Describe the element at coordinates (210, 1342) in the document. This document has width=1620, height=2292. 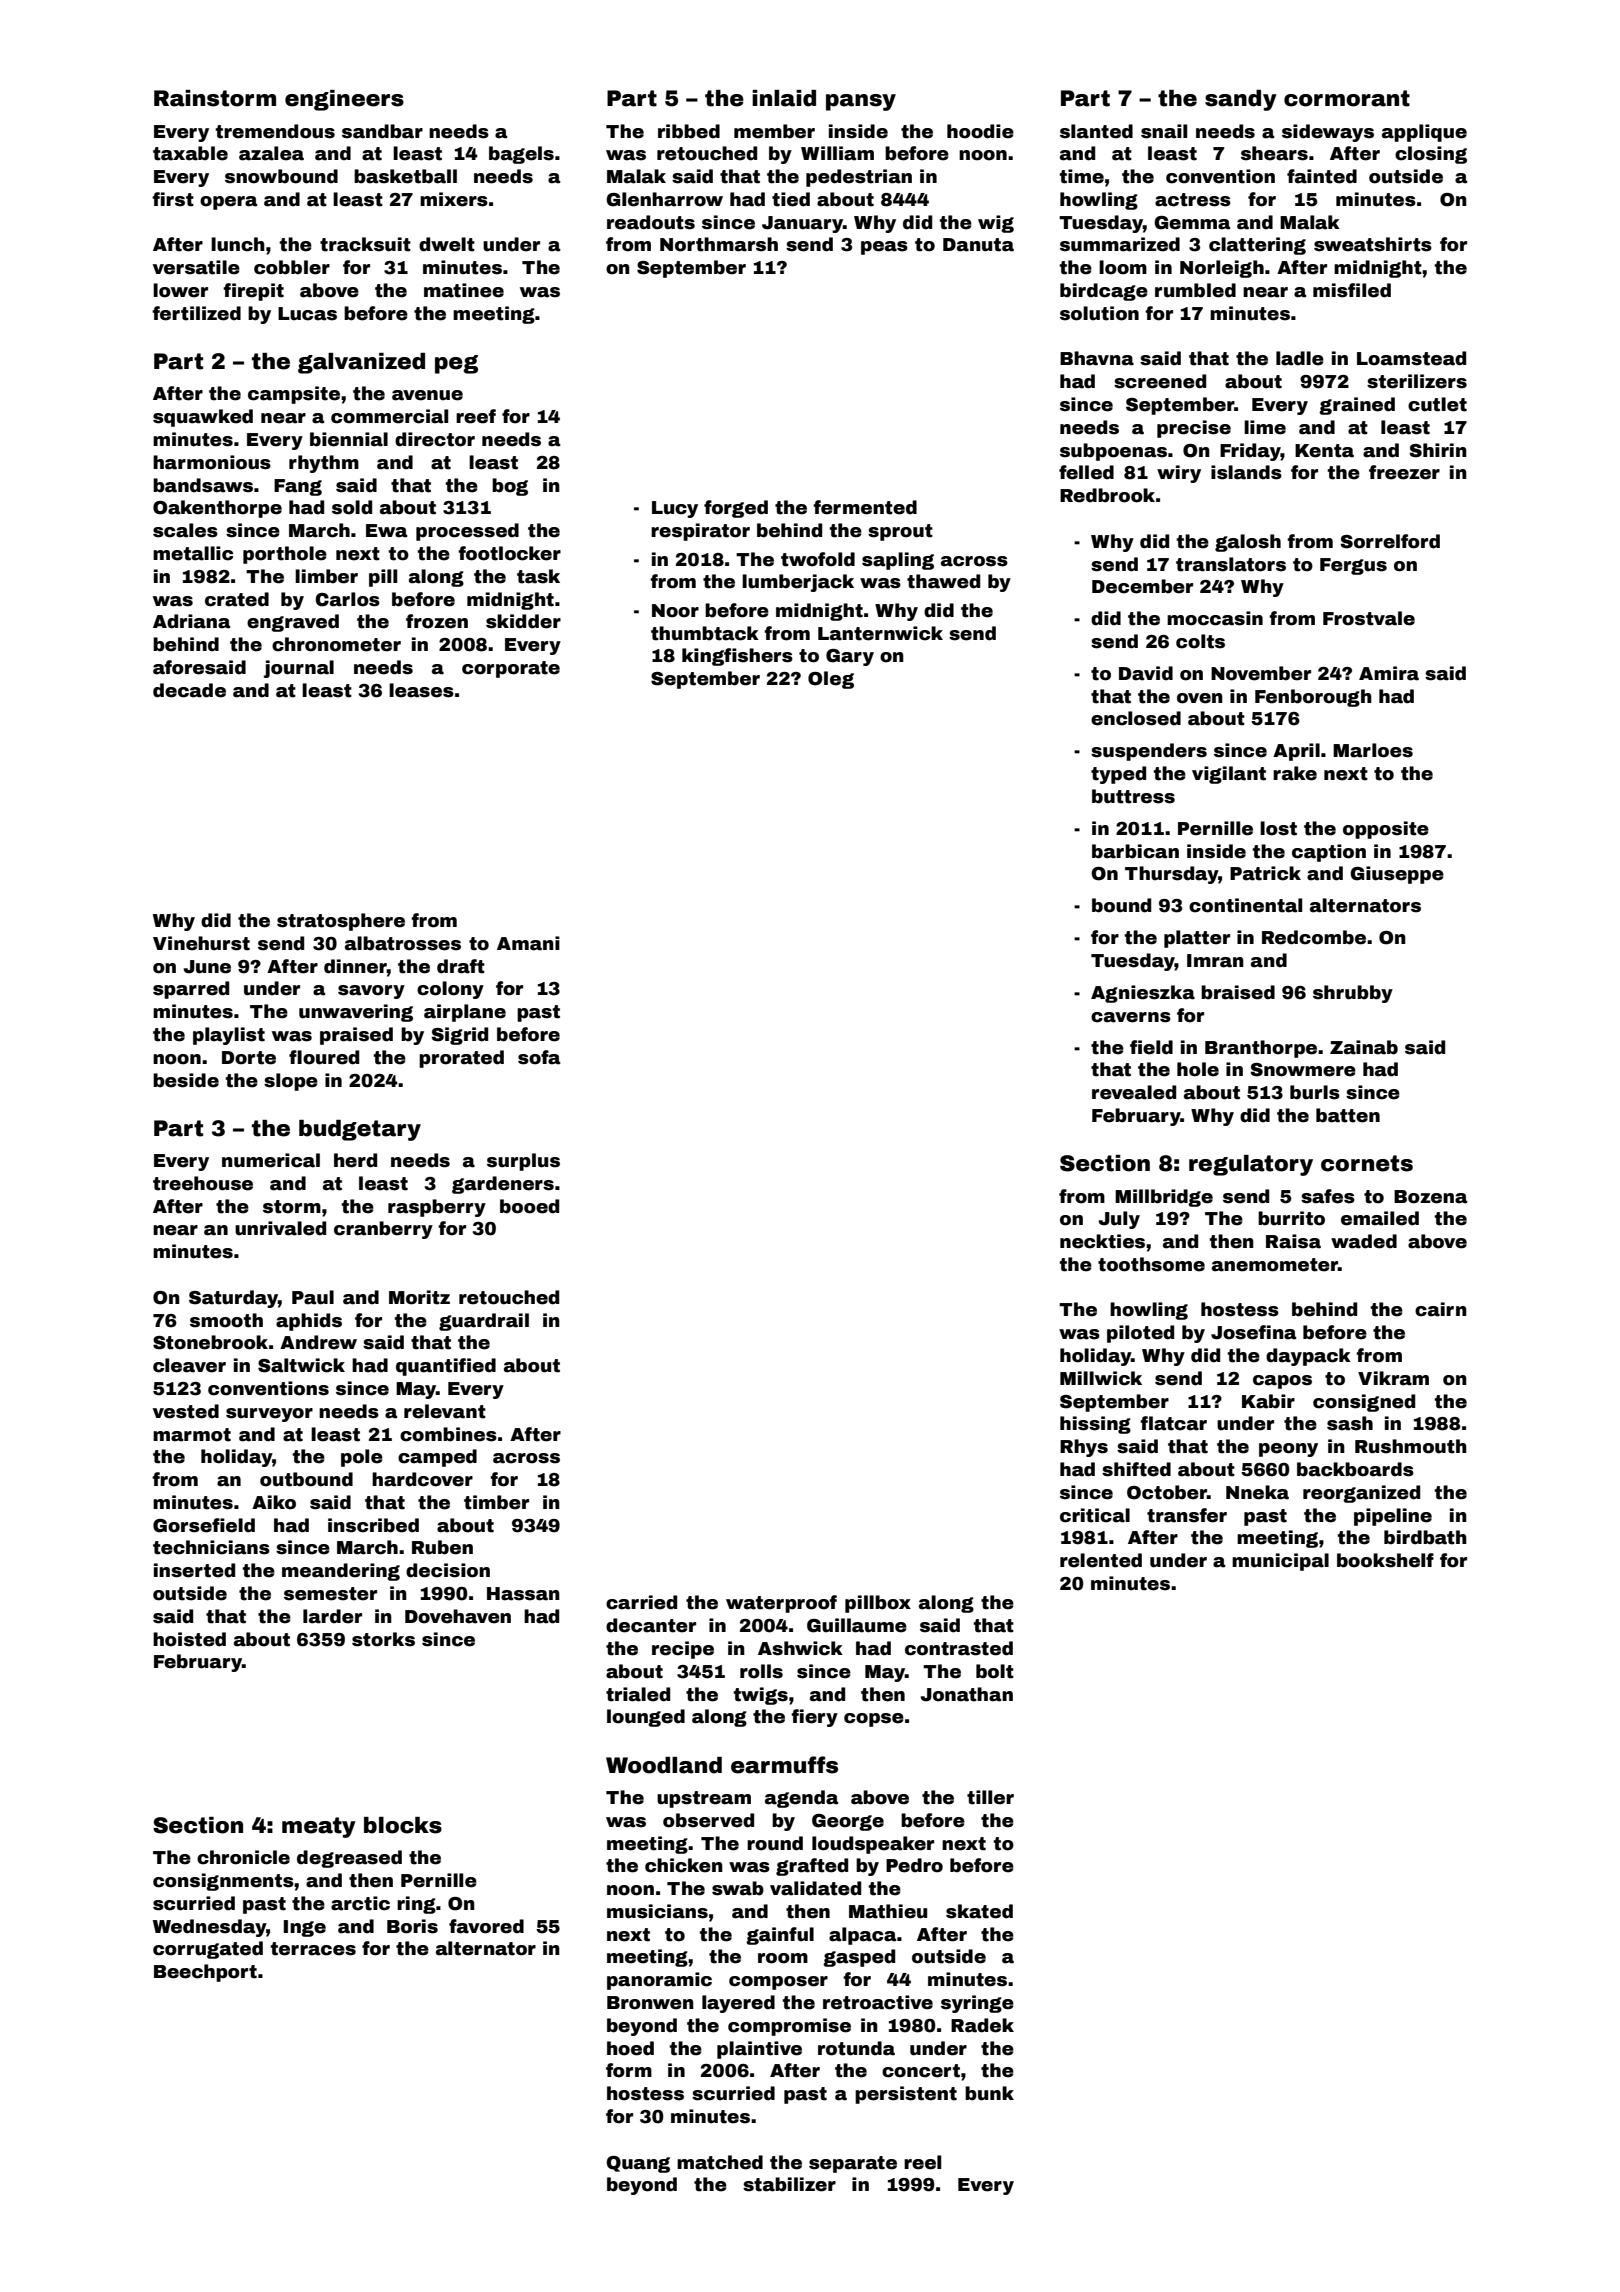
I see `Stonebrook` at that location.
